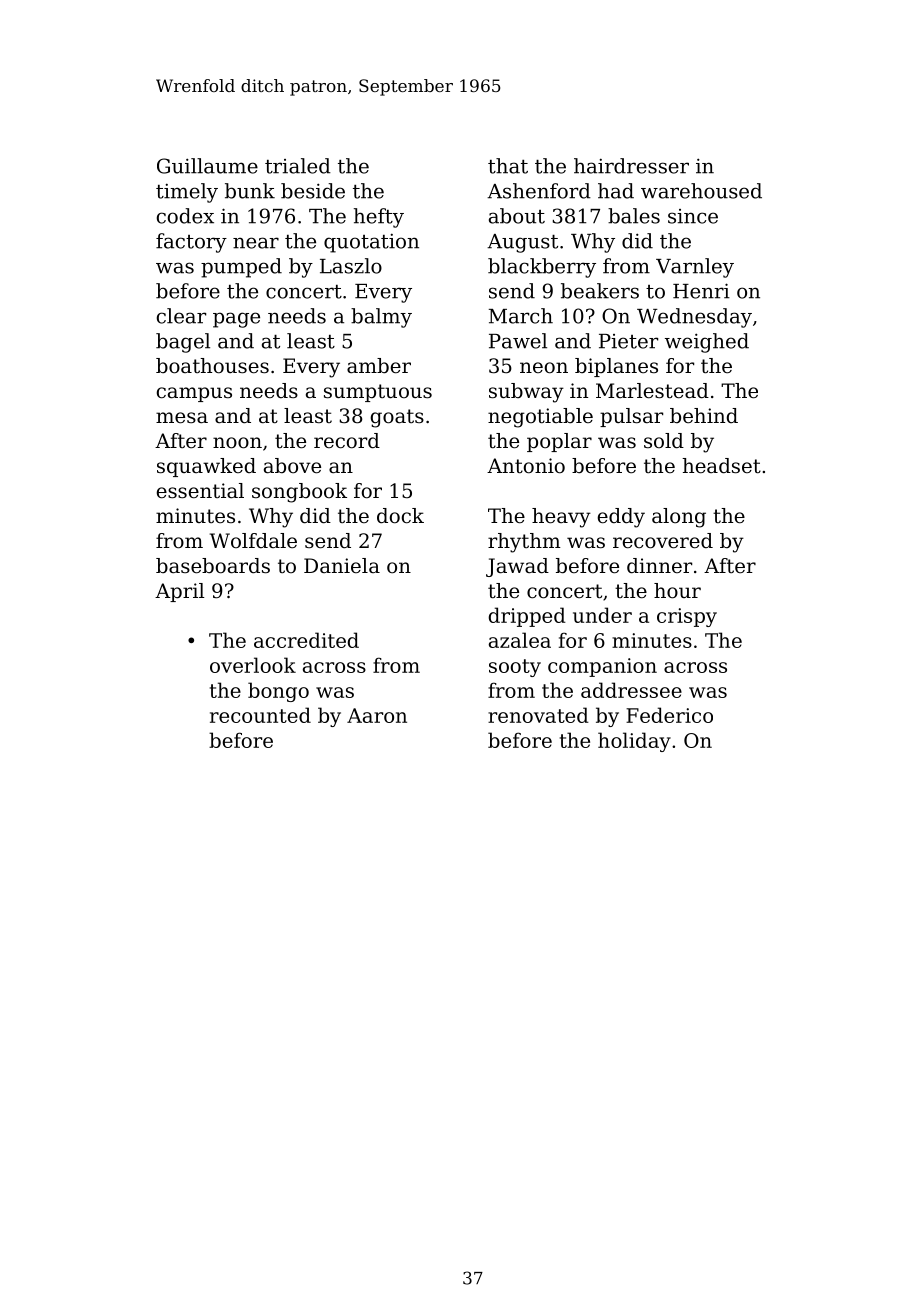 This page has width=924, height=1311. I want to click on poplar, so click(559, 442).
